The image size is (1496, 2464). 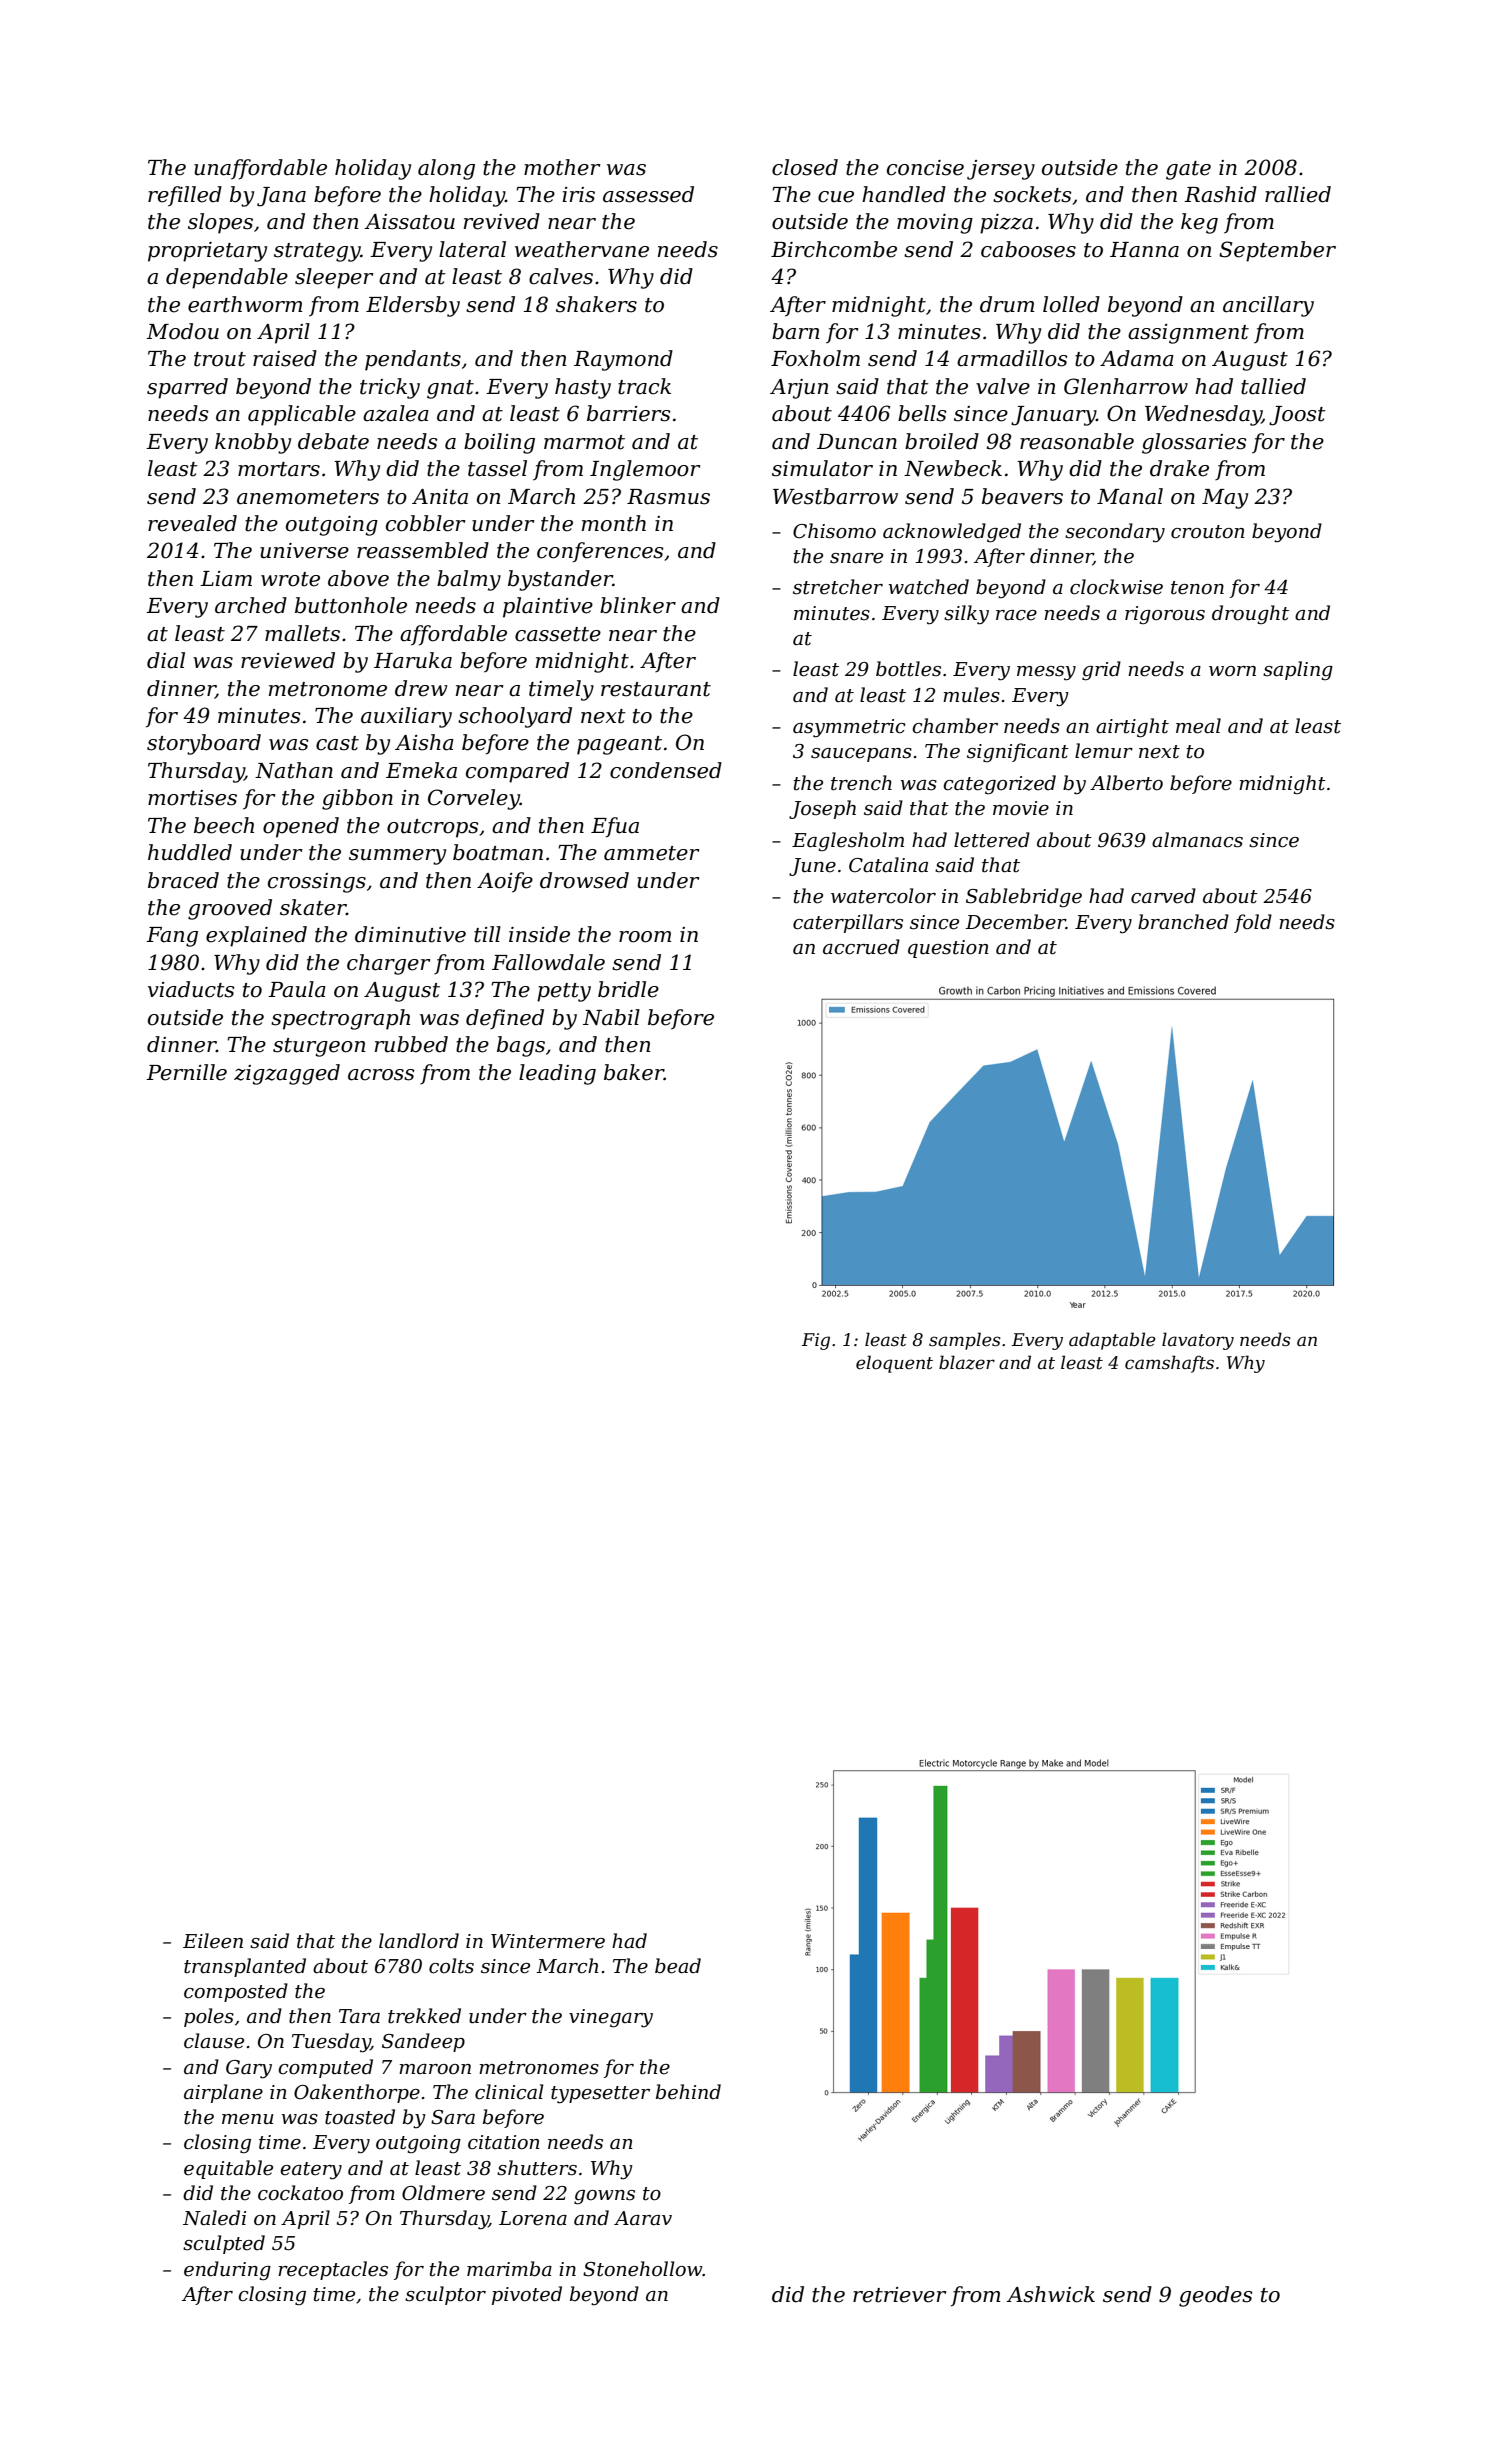 I want to click on sculptor, so click(x=445, y=2295).
